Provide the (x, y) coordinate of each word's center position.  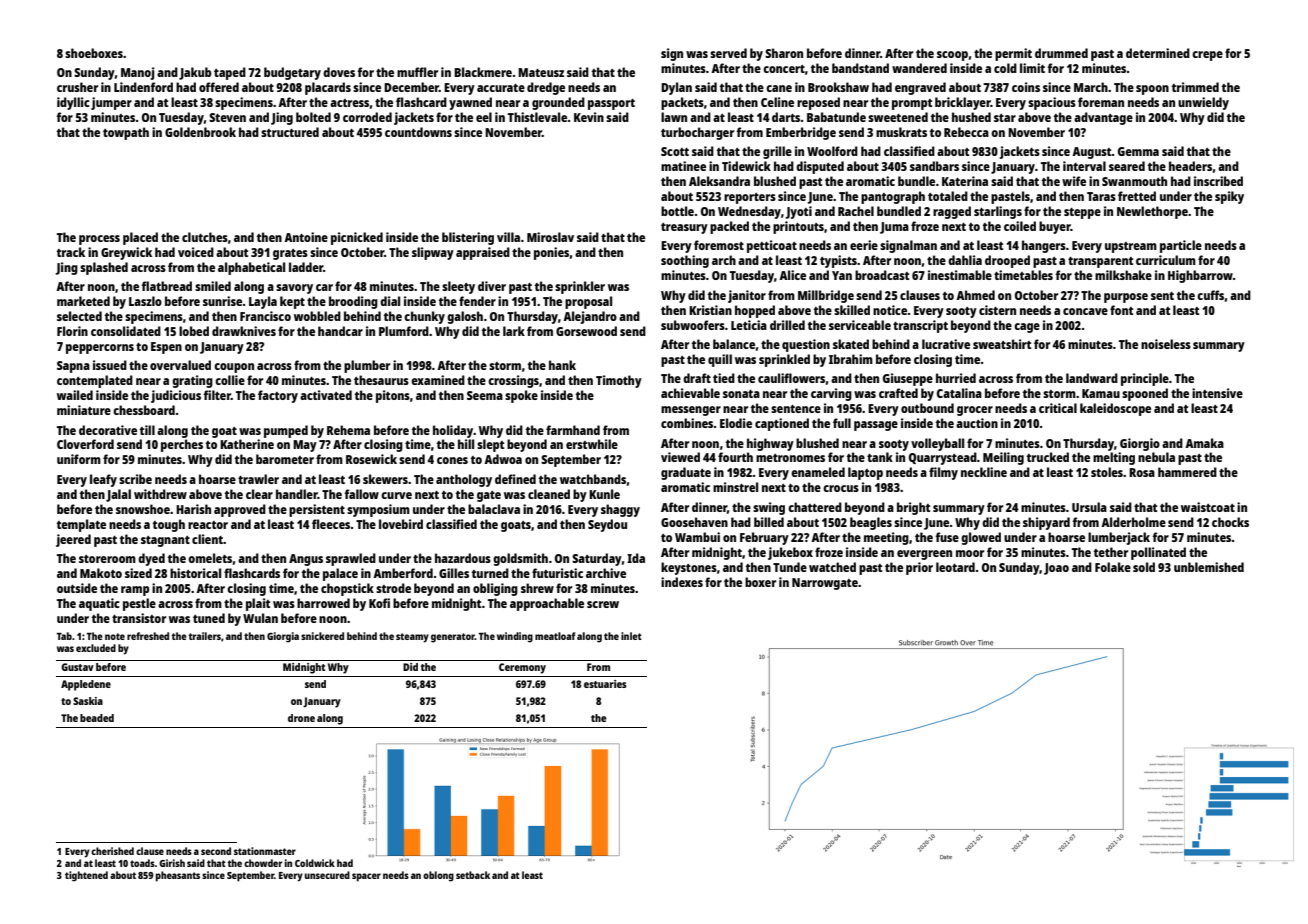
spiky (1229, 197)
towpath (126, 133)
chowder (263, 863)
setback (473, 875)
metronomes (790, 458)
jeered (73, 540)
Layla (263, 302)
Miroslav (550, 237)
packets (682, 103)
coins (1026, 87)
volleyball (937, 444)
